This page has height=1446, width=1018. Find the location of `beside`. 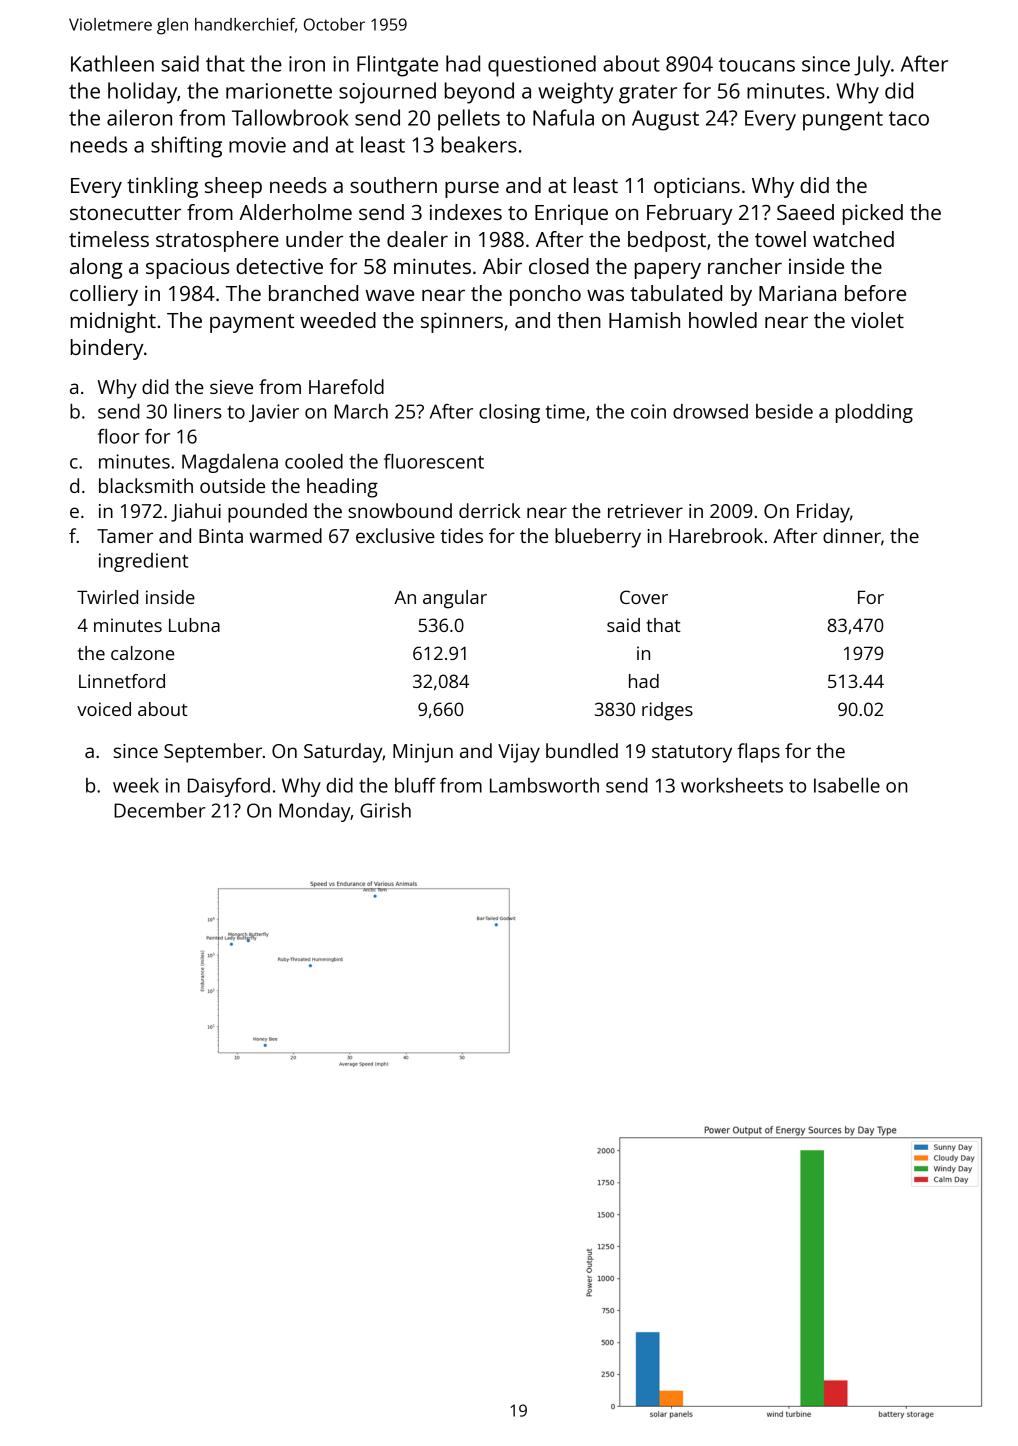

beside is located at coordinates (784, 411).
